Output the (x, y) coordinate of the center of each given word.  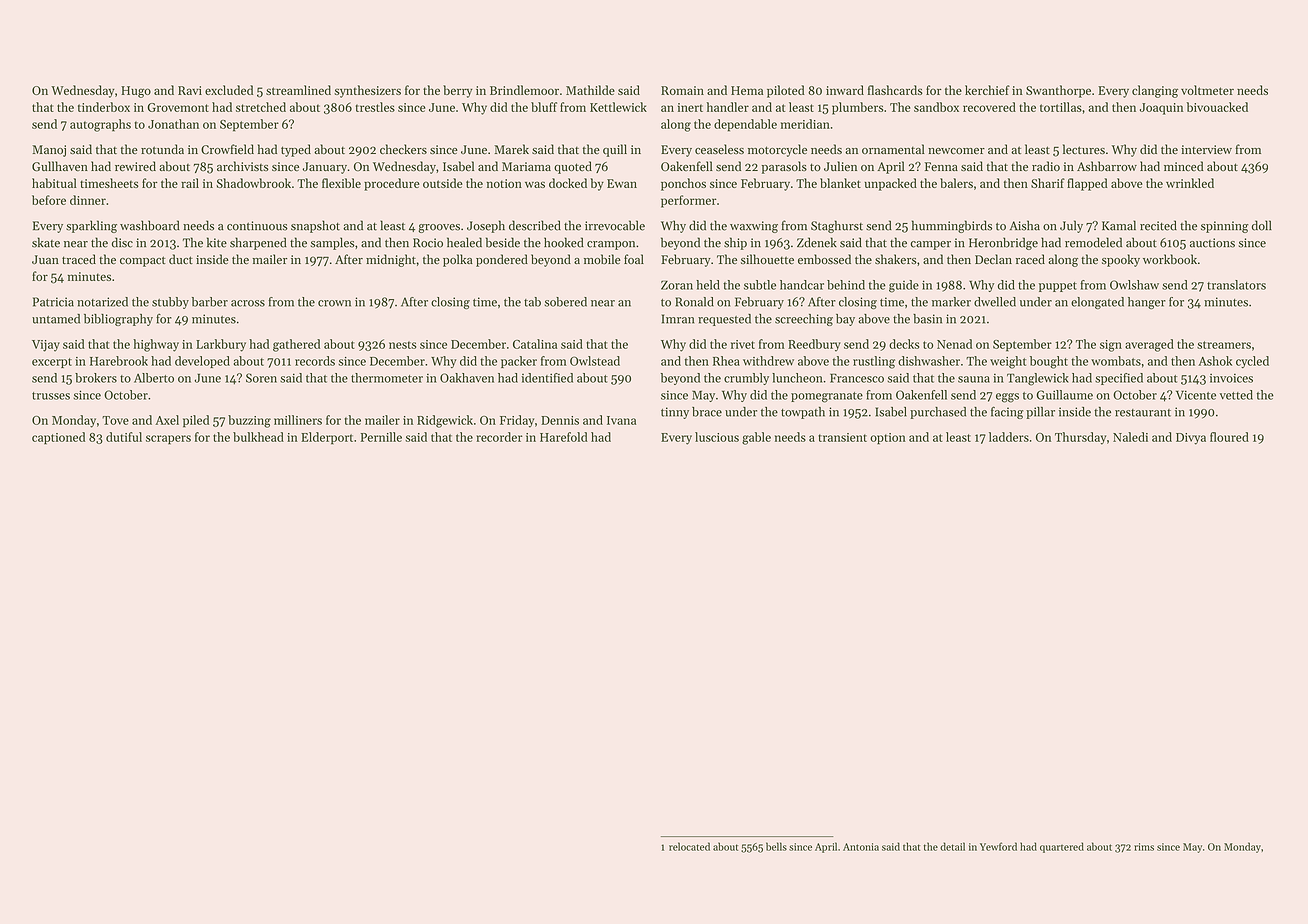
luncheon (797, 378)
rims (1144, 847)
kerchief (987, 90)
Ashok (1215, 361)
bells (776, 846)
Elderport (327, 438)
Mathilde (590, 90)
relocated (689, 846)
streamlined (298, 90)
